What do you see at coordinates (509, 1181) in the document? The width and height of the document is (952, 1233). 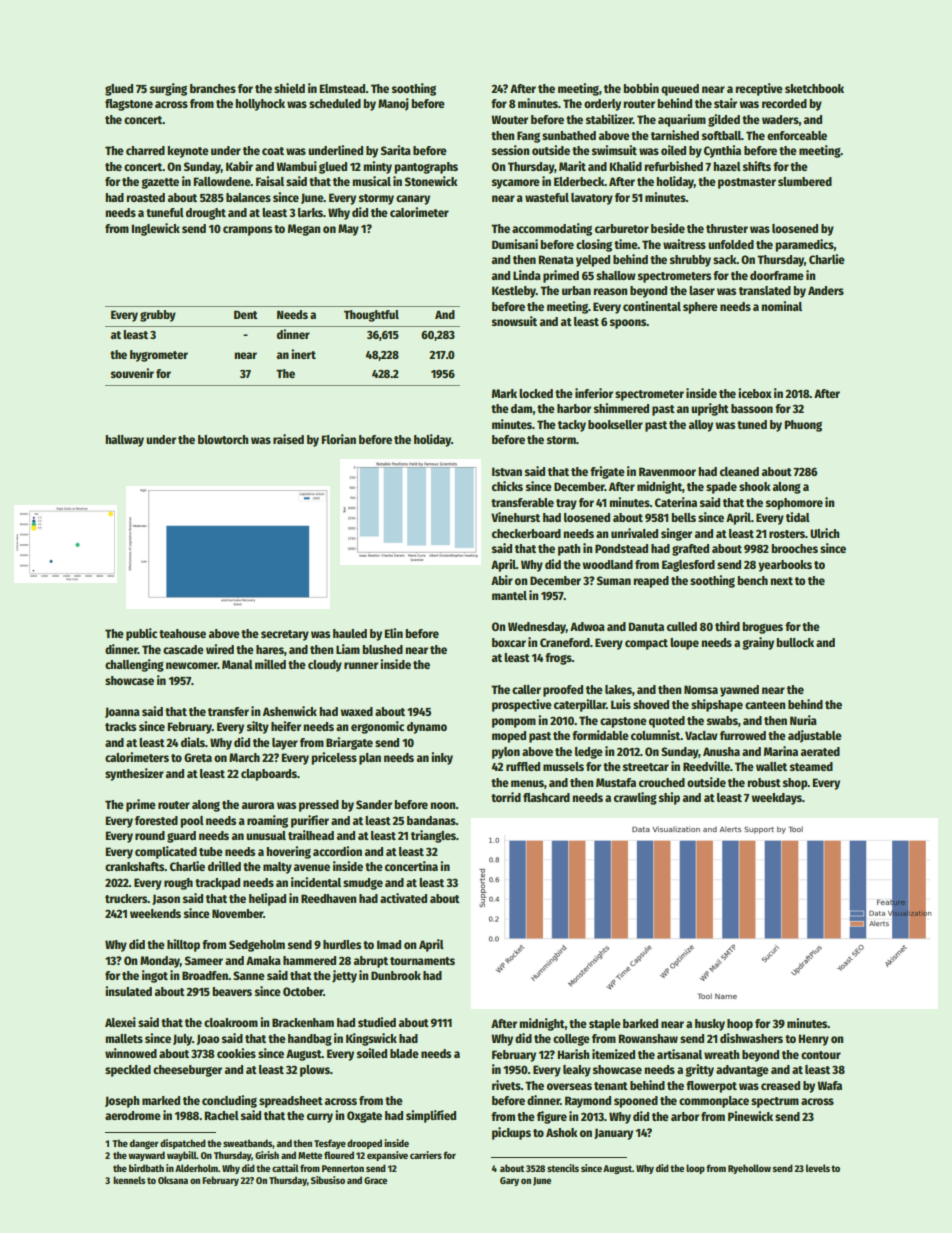 I see `Gary` at bounding box center [509, 1181].
